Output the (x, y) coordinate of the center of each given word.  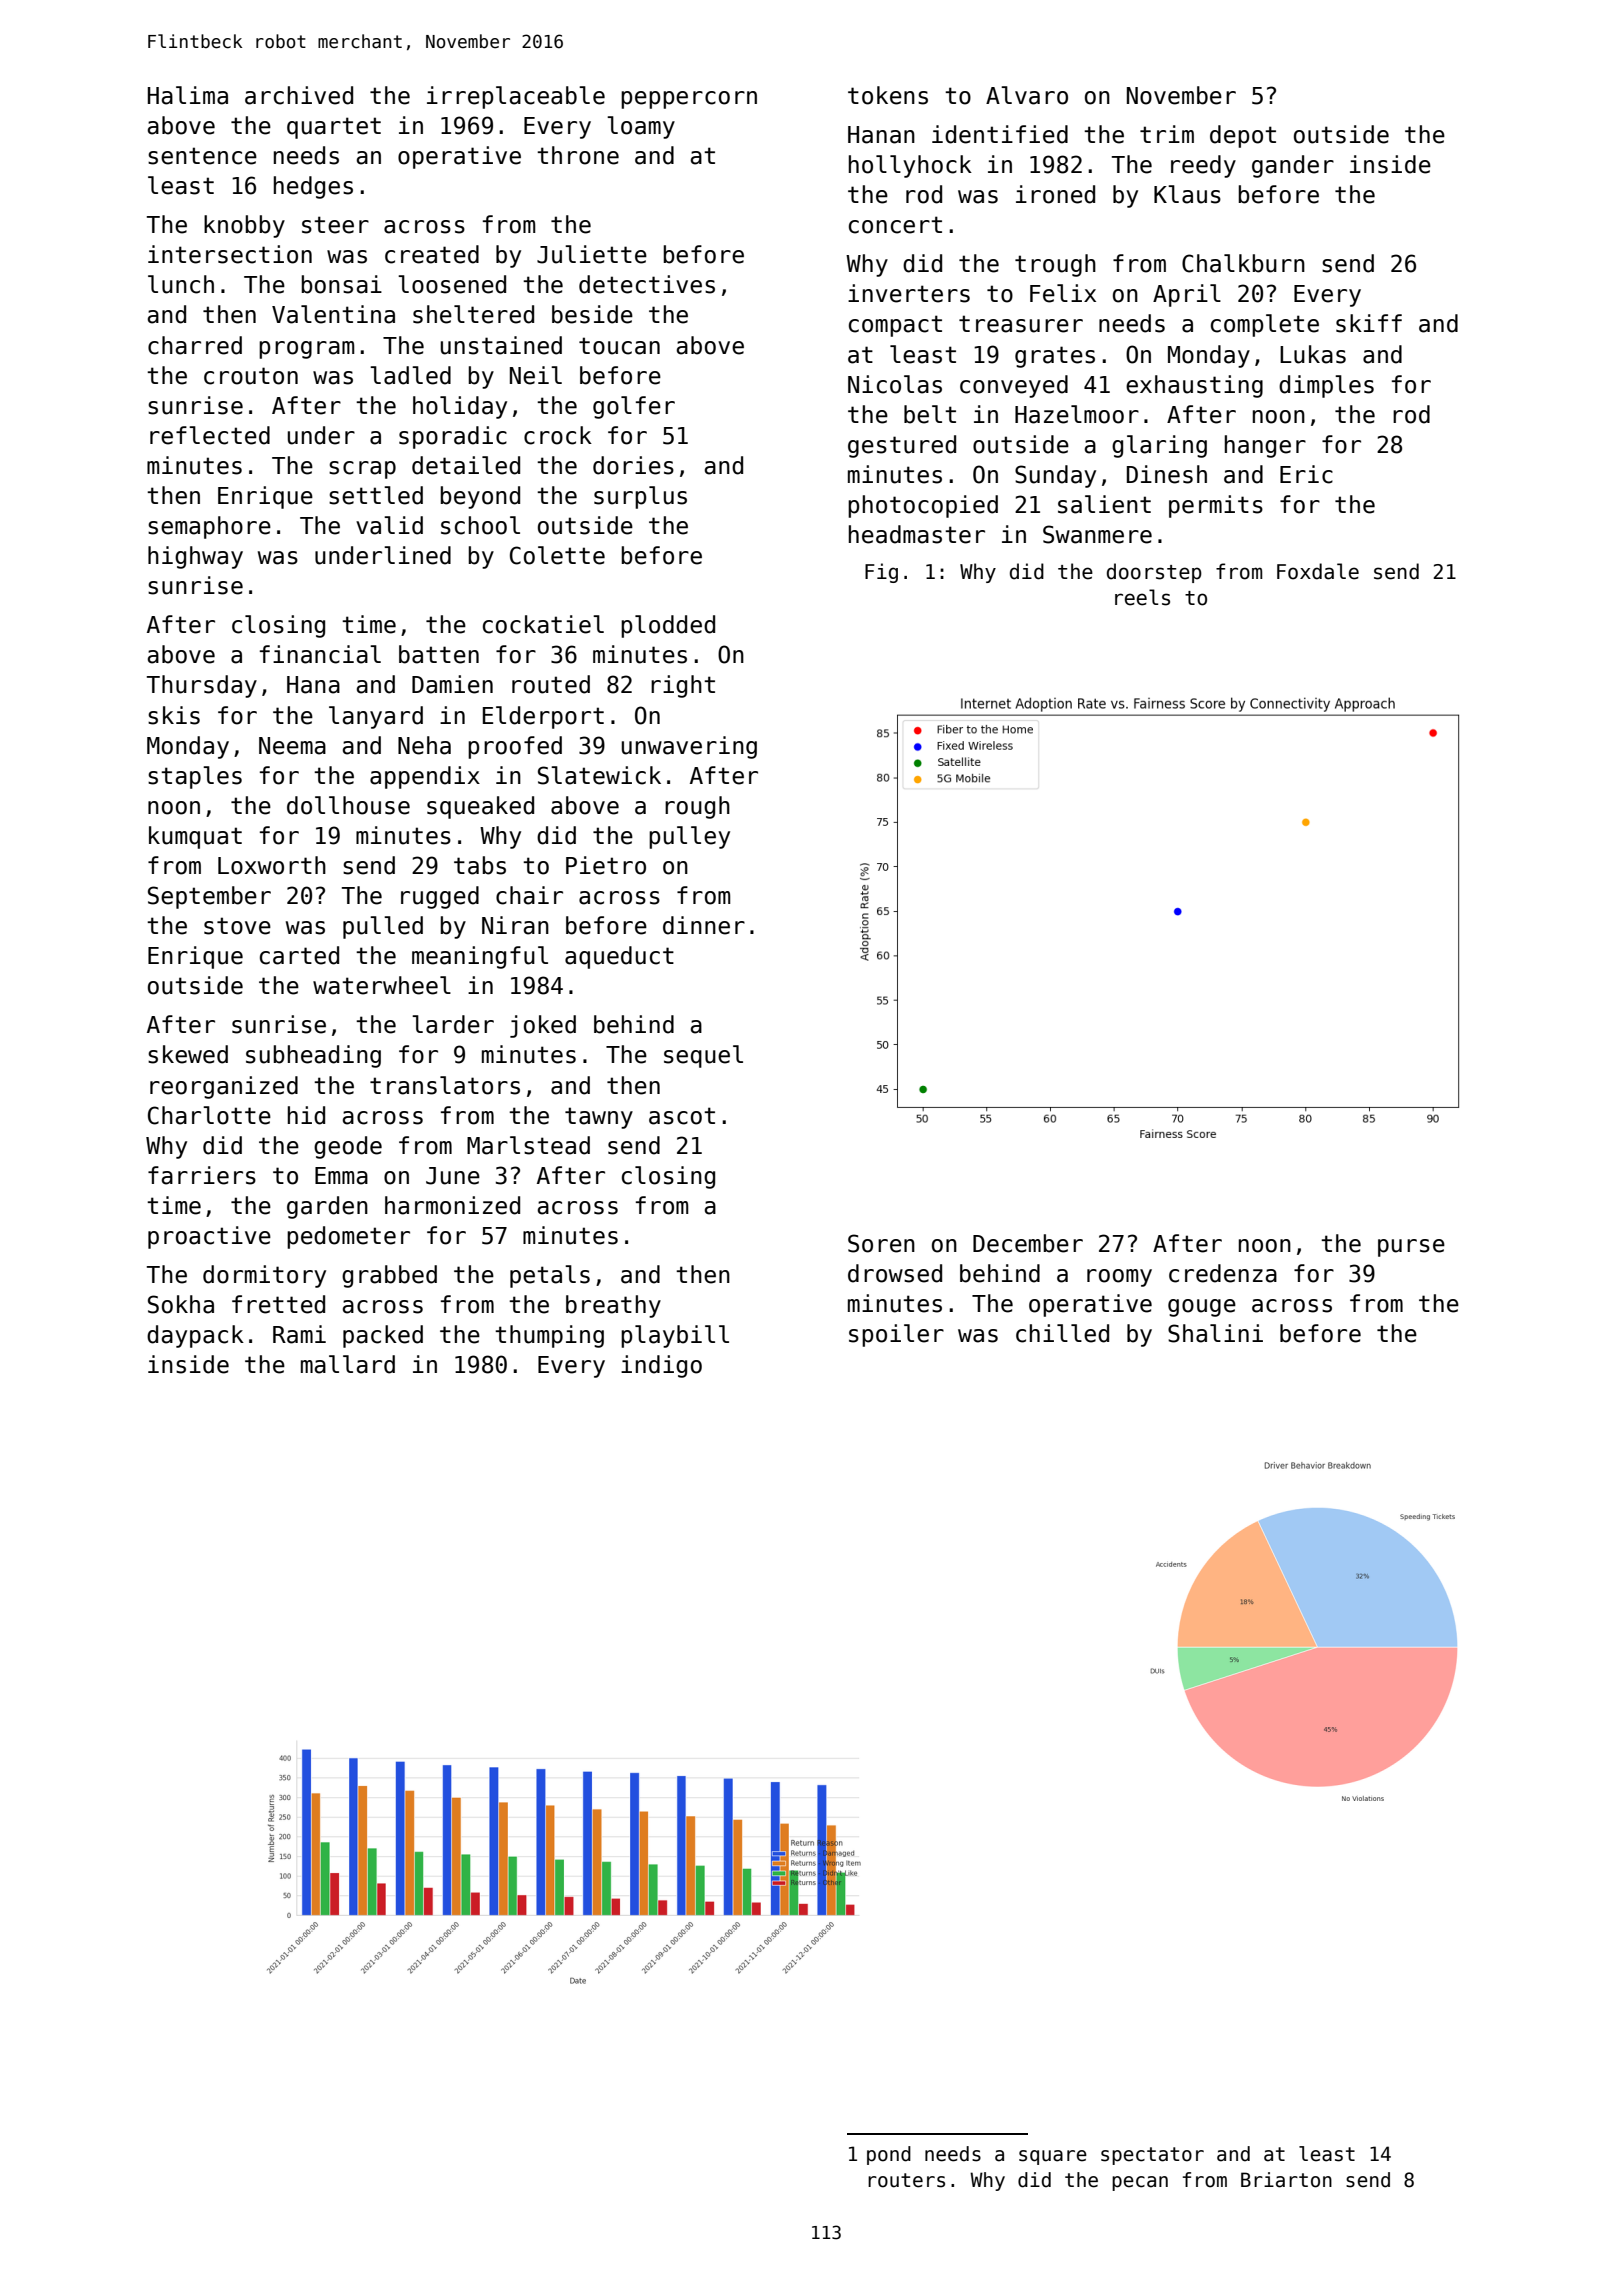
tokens (888, 95)
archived (299, 95)
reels (1142, 597)
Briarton (1286, 2180)
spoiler (896, 1335)
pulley (689, 837)
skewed (188, 1054)
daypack (195, 1336)
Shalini (1215, 1333)
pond (889, 2155)
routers (906, 2180)
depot (1243, 136)
